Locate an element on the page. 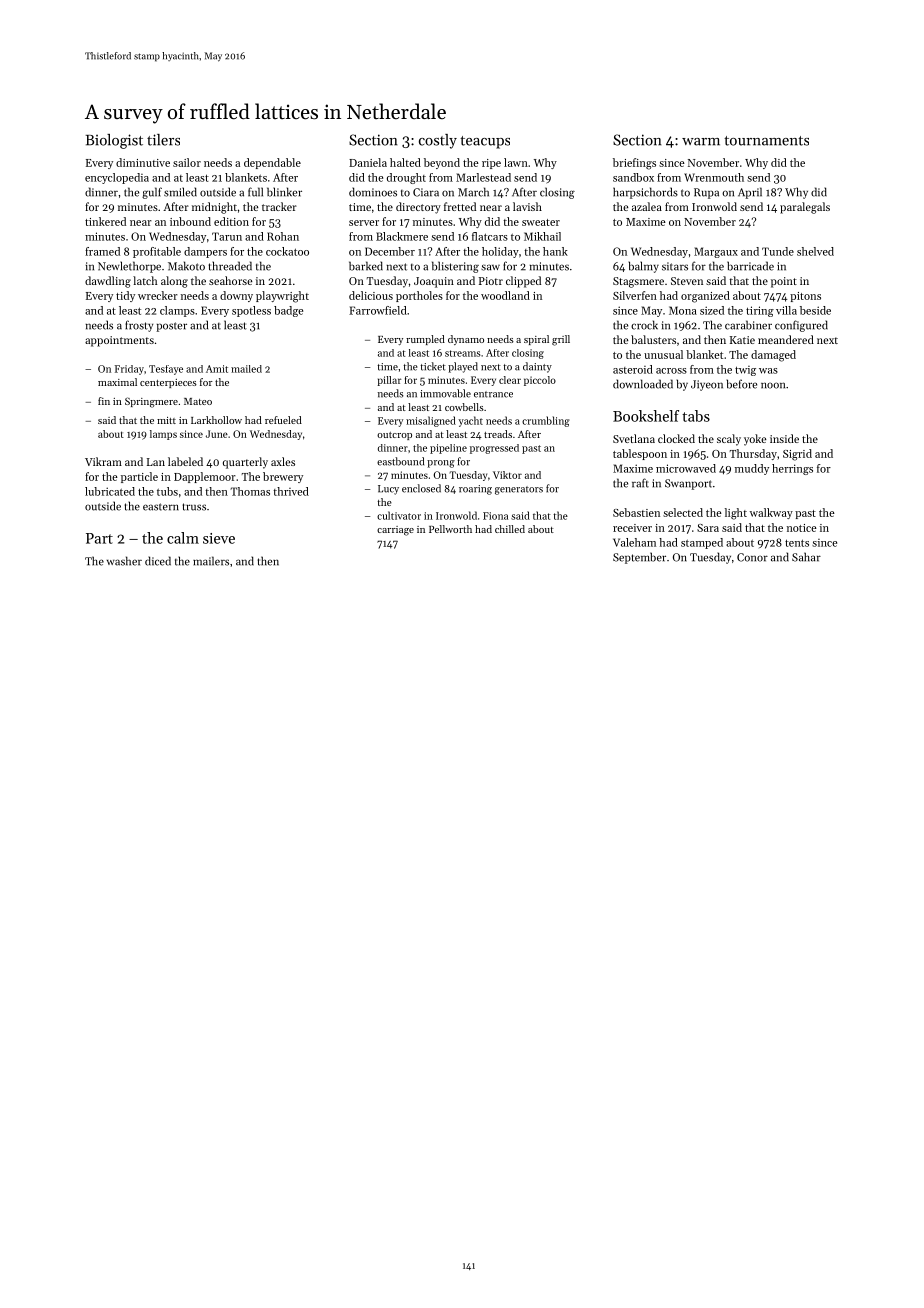  refueled is located at coordinates (283, 420).
